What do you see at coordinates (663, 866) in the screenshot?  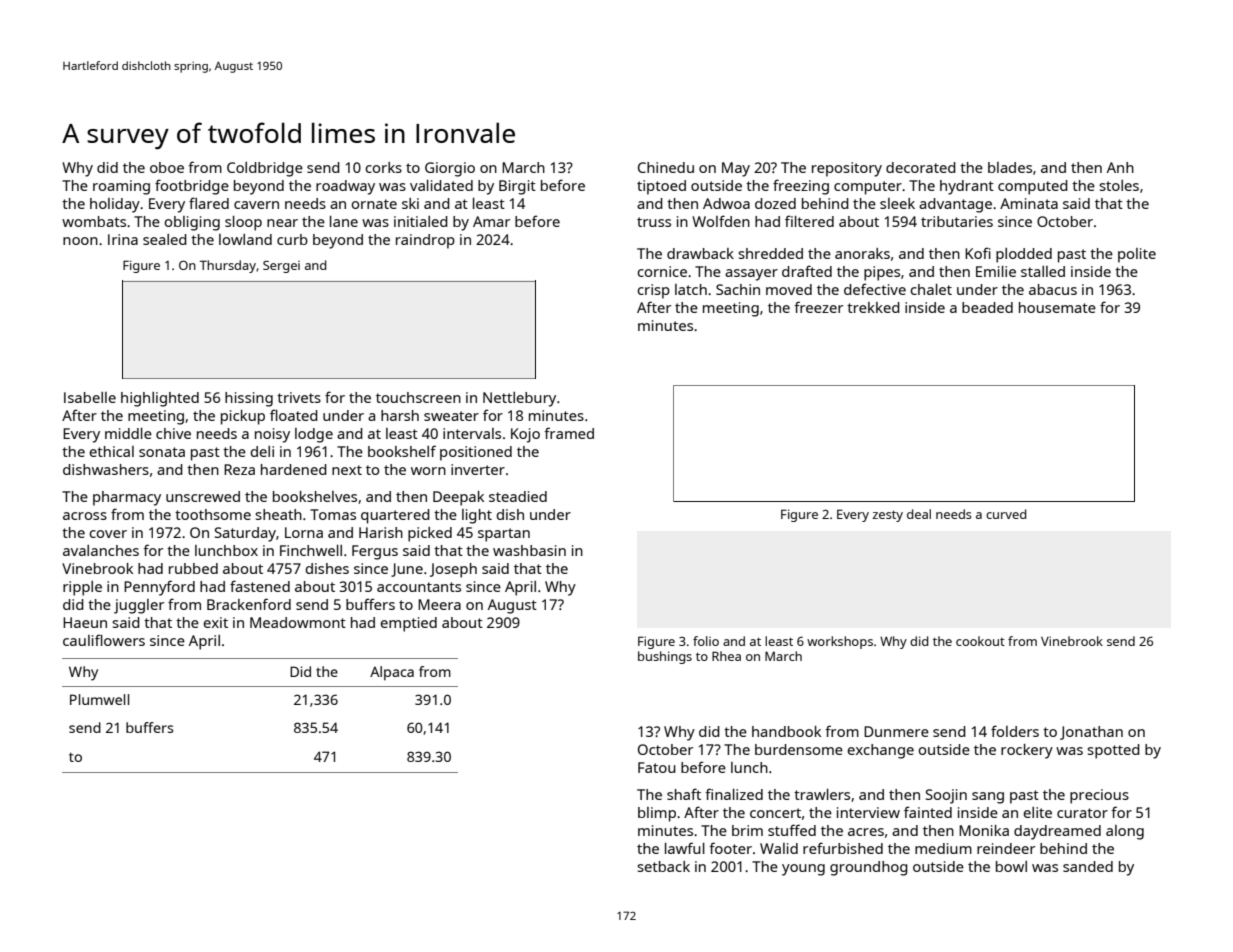 I see `setback` at bounding box center [663, 866].
